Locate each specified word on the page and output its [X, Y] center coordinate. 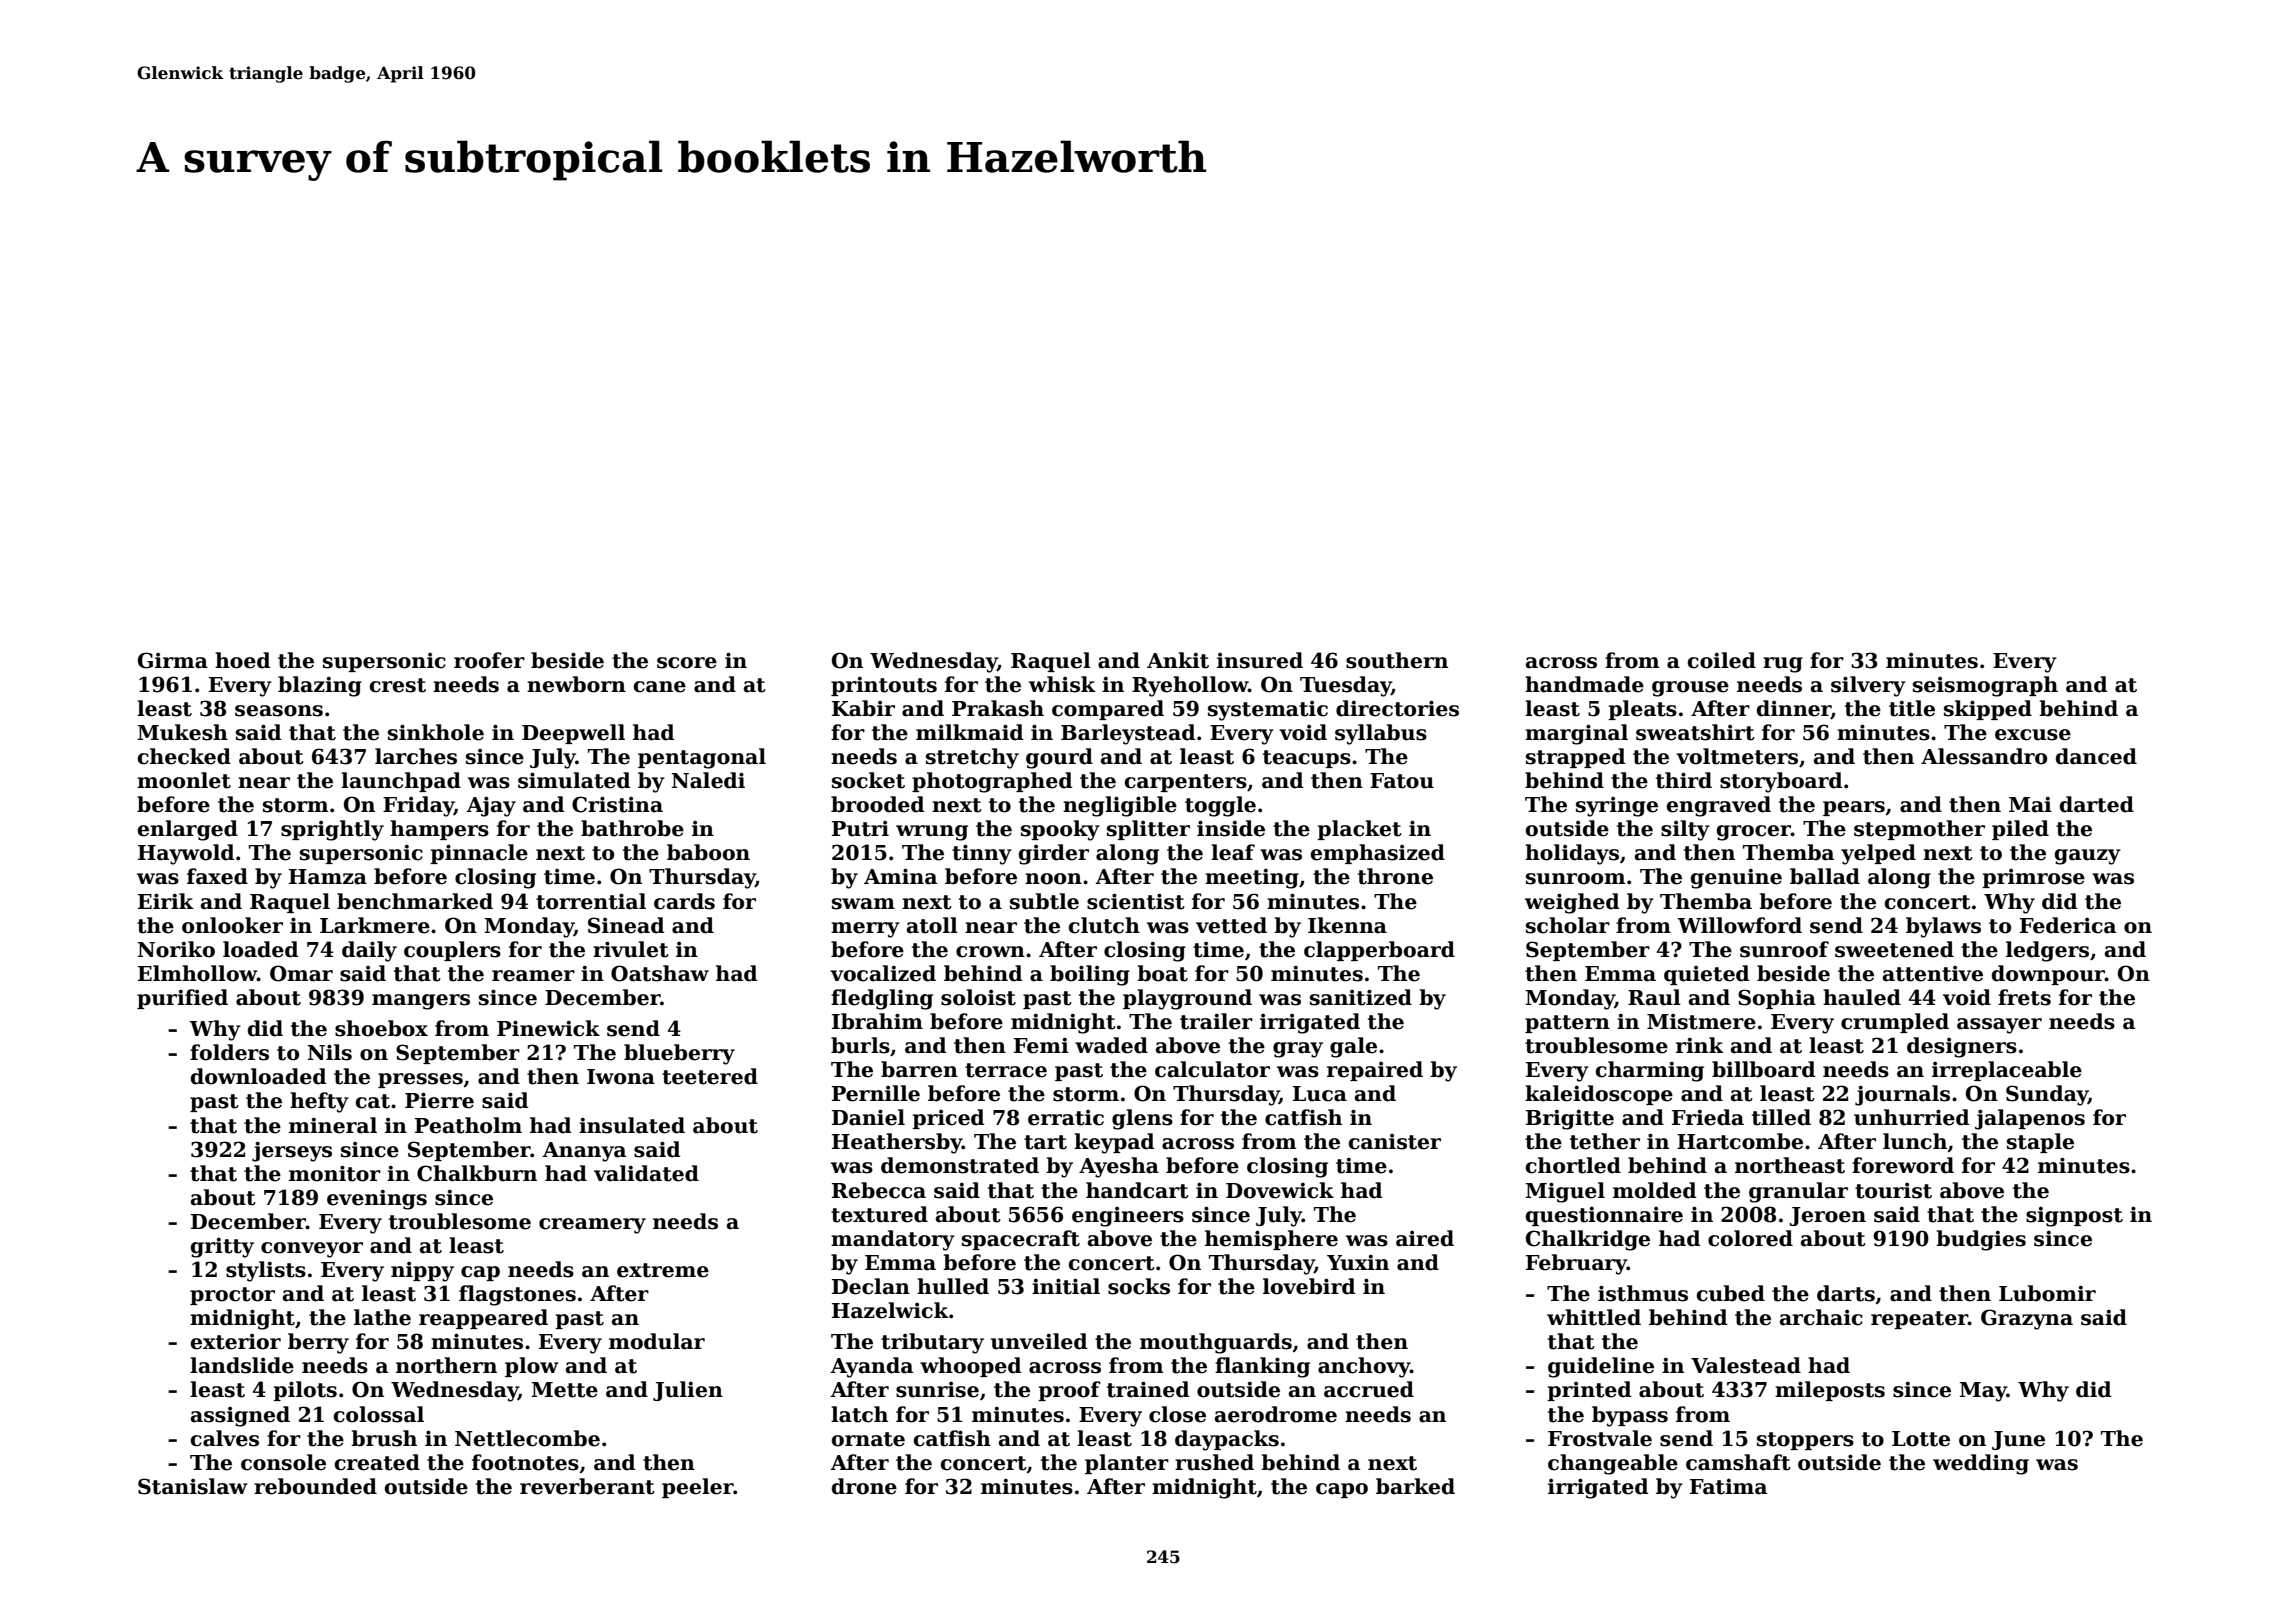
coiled [1722, 660]
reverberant [587, 1486]
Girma [173, 660]
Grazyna [2027, 1319]
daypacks [1227, 1440]
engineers [1128, 1217]
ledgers [2047, 951]
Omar [301, 973]
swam [863, 904]
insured [1260, 660]
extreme [663, 1270]
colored [1750, 1238]
